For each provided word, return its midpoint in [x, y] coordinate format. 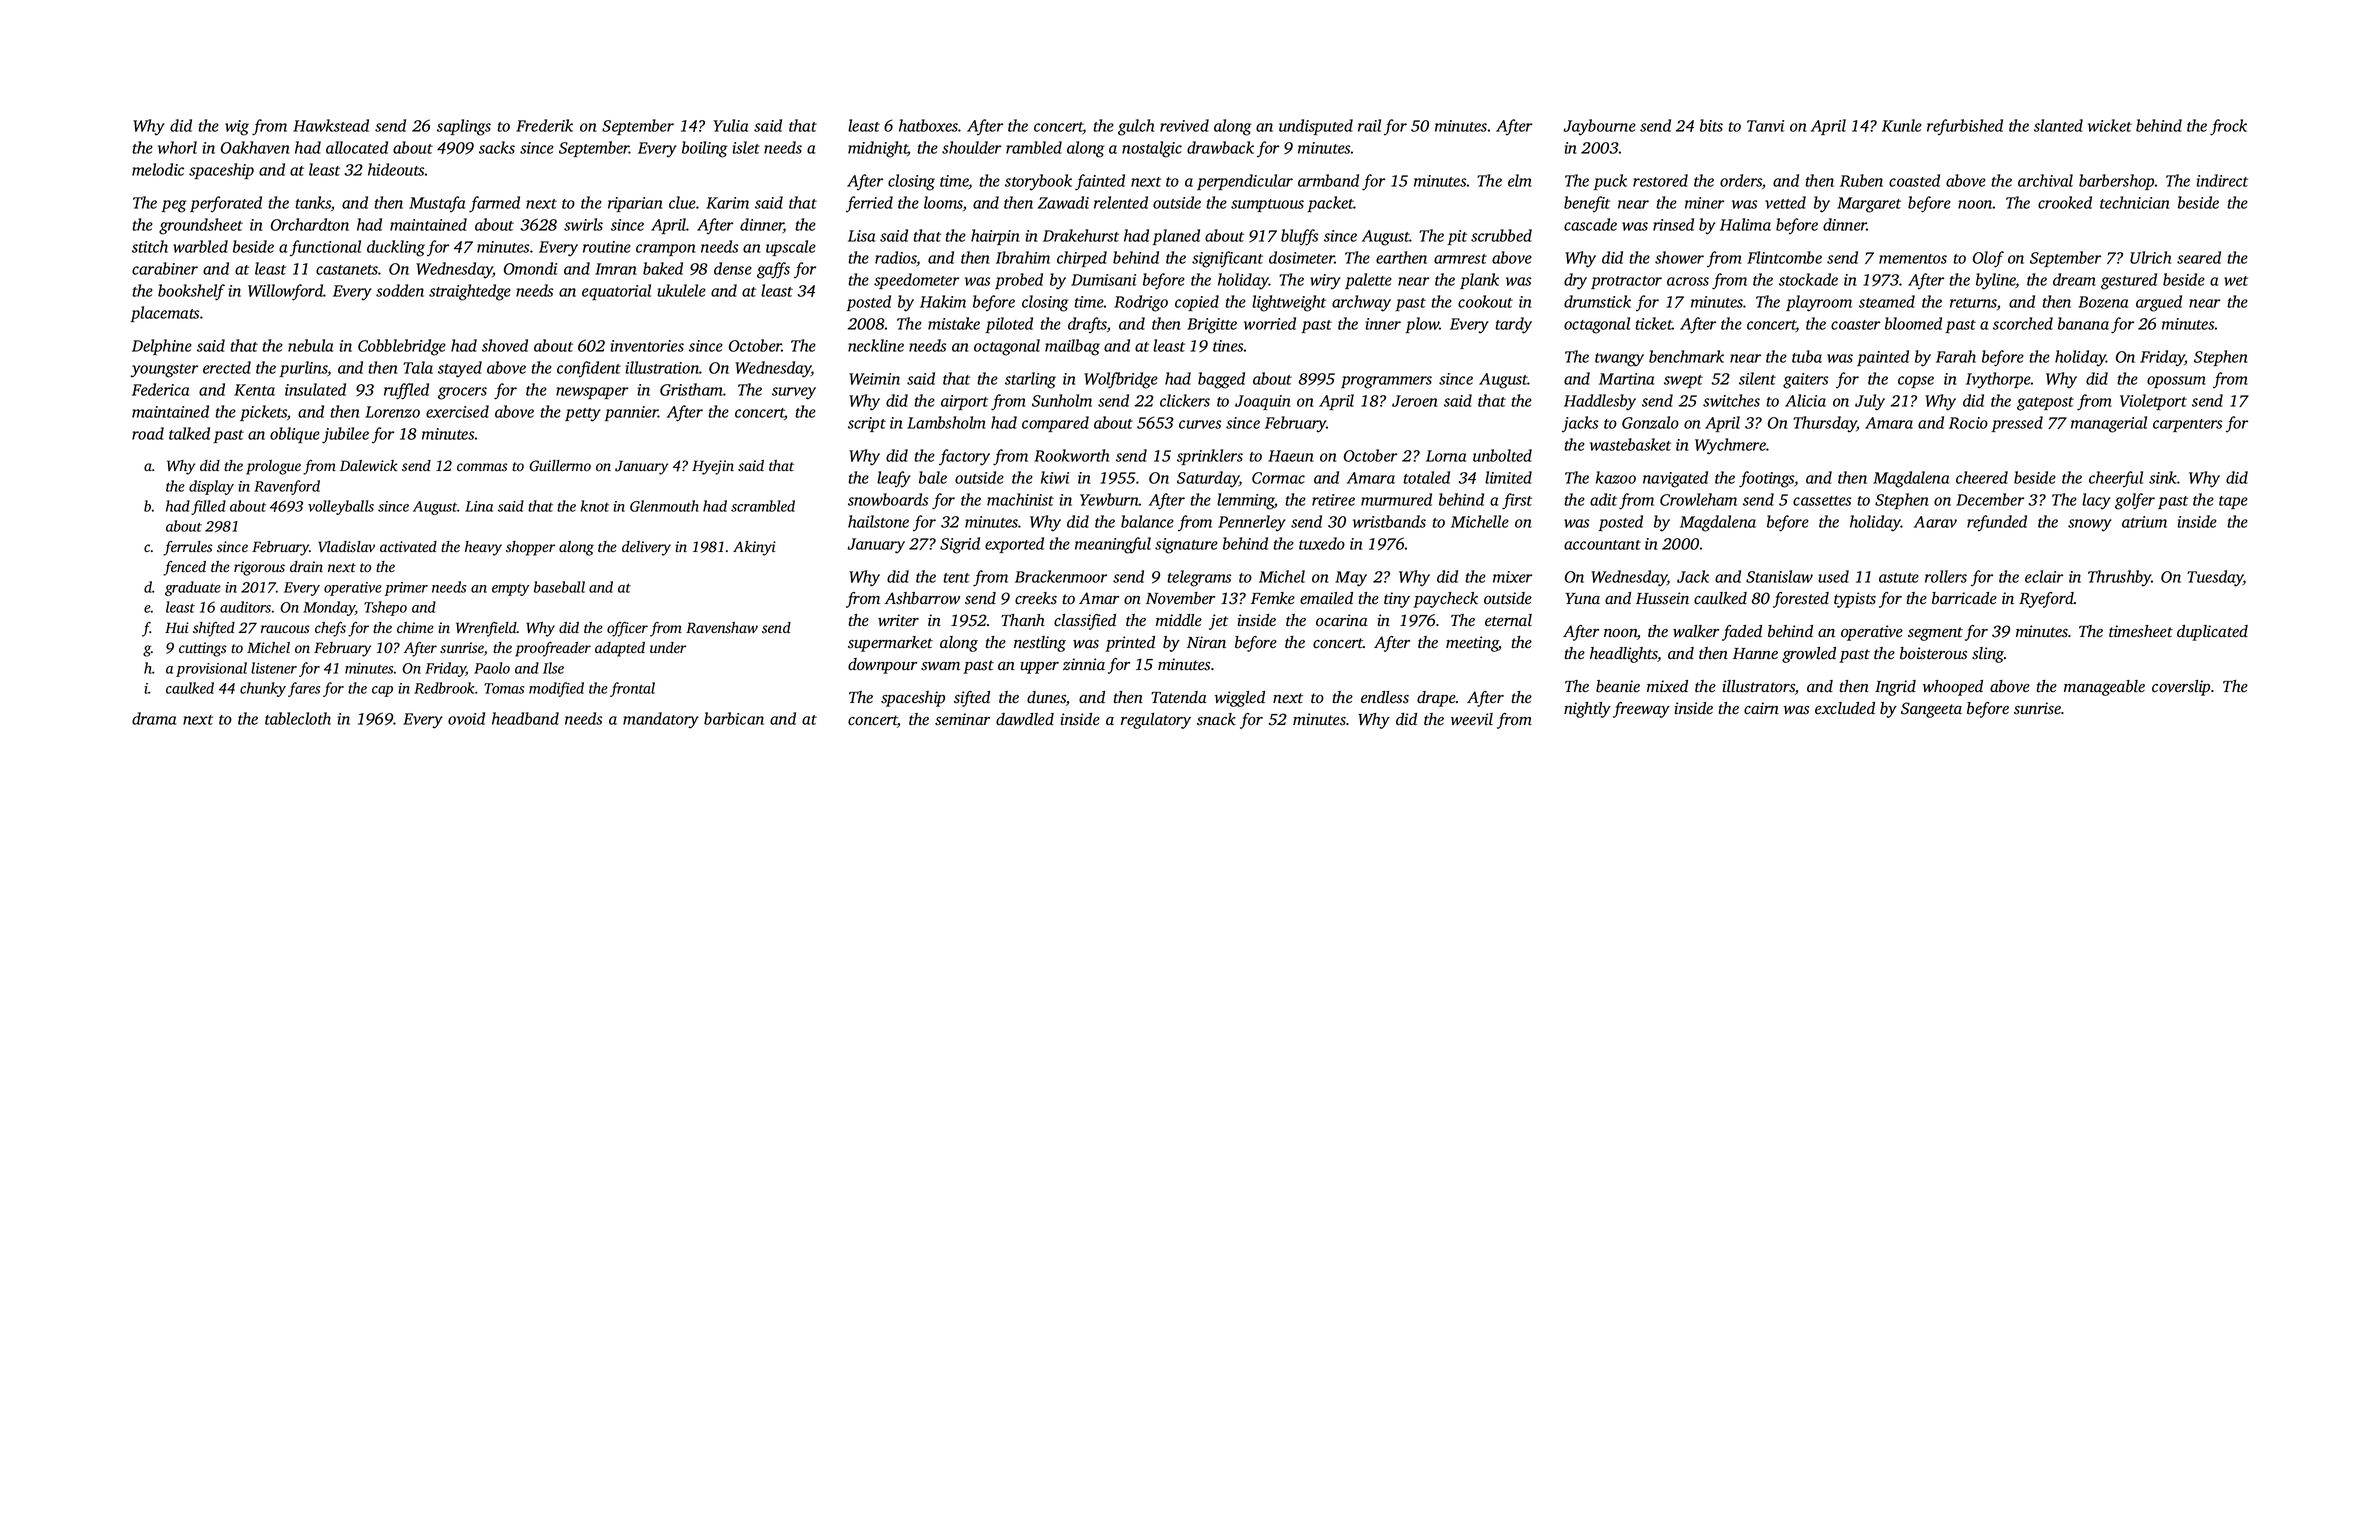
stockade [1808, 279]
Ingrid [1895, 688]
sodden [400, 290]
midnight [878, 149]
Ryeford [2046, 600]
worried [1270, 323]
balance [1147, 521]
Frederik [544, 125]
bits [1711, 125]
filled [208, 507]
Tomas [504, 688]
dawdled [1025, 719]
